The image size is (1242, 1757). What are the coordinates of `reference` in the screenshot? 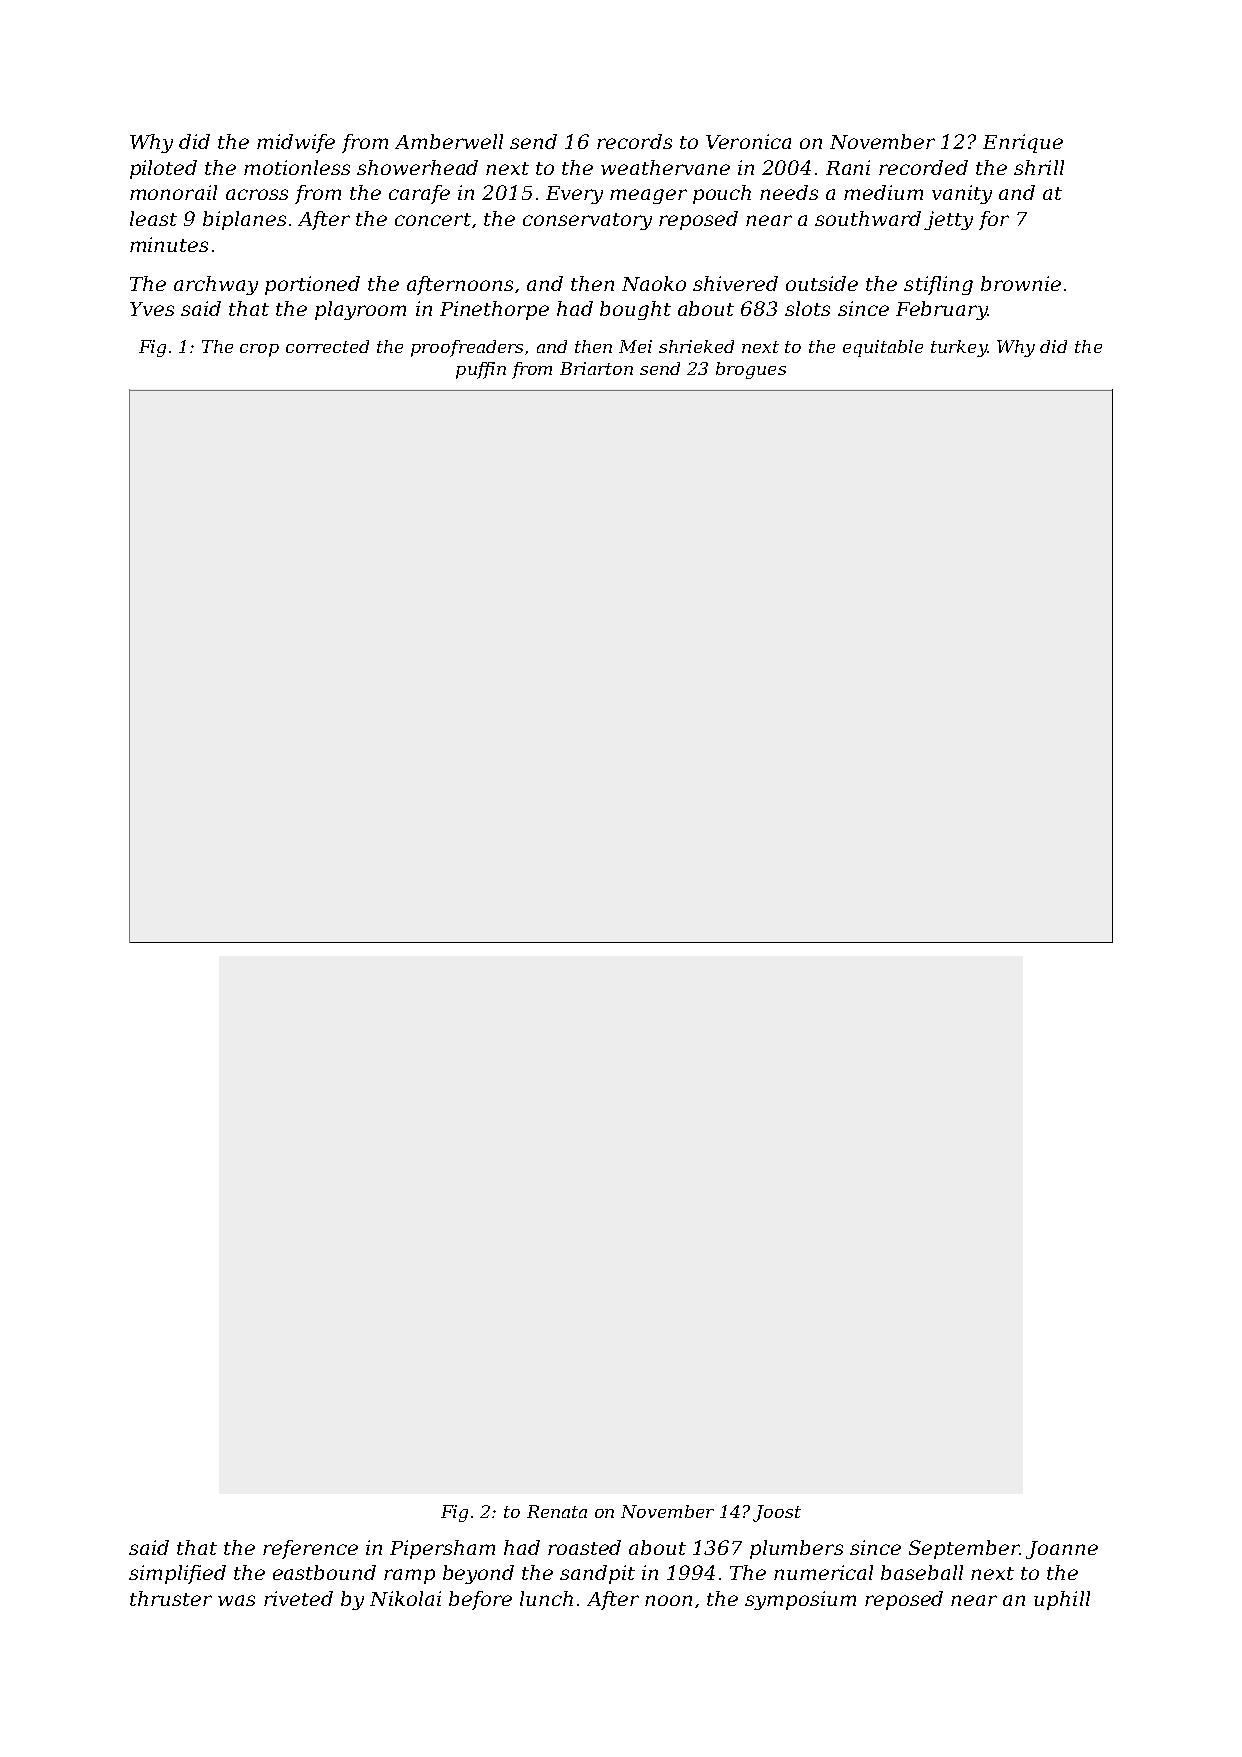 It's located at (310, 1549).
